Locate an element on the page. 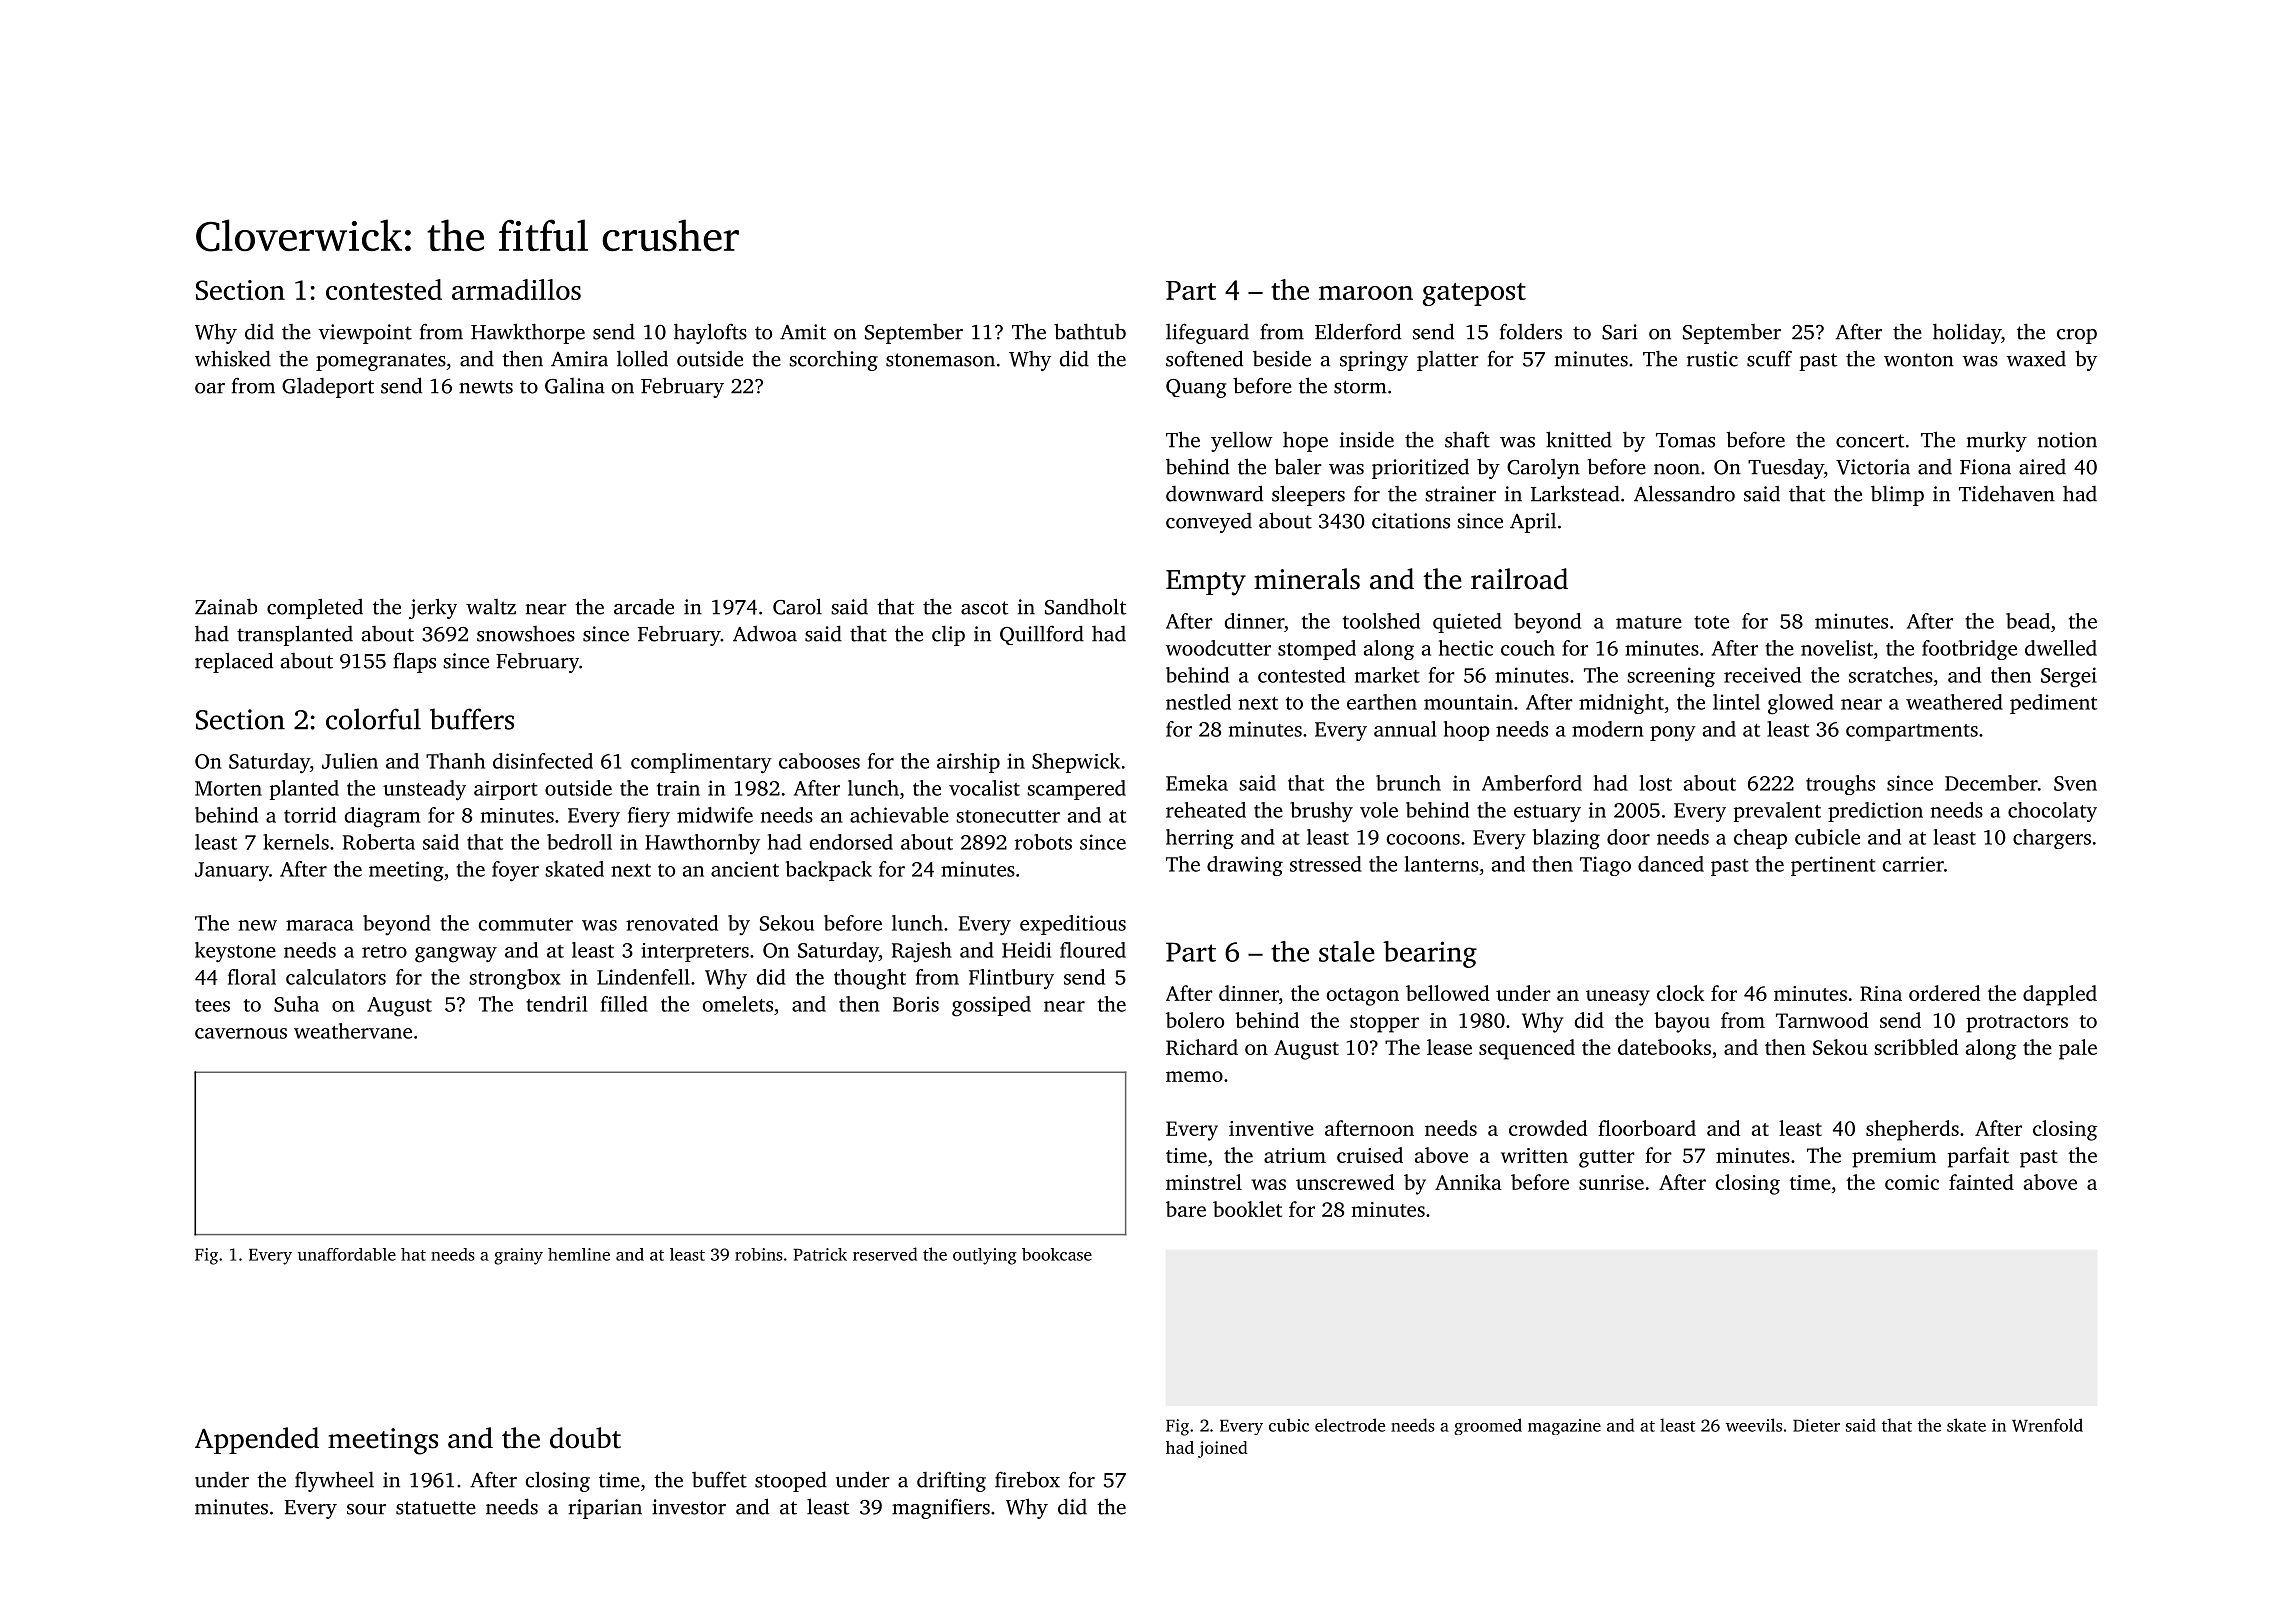 Image resolution: width=2292 pixels, height=1620 pixels. joined is located at coordinates (1223, 1449).
